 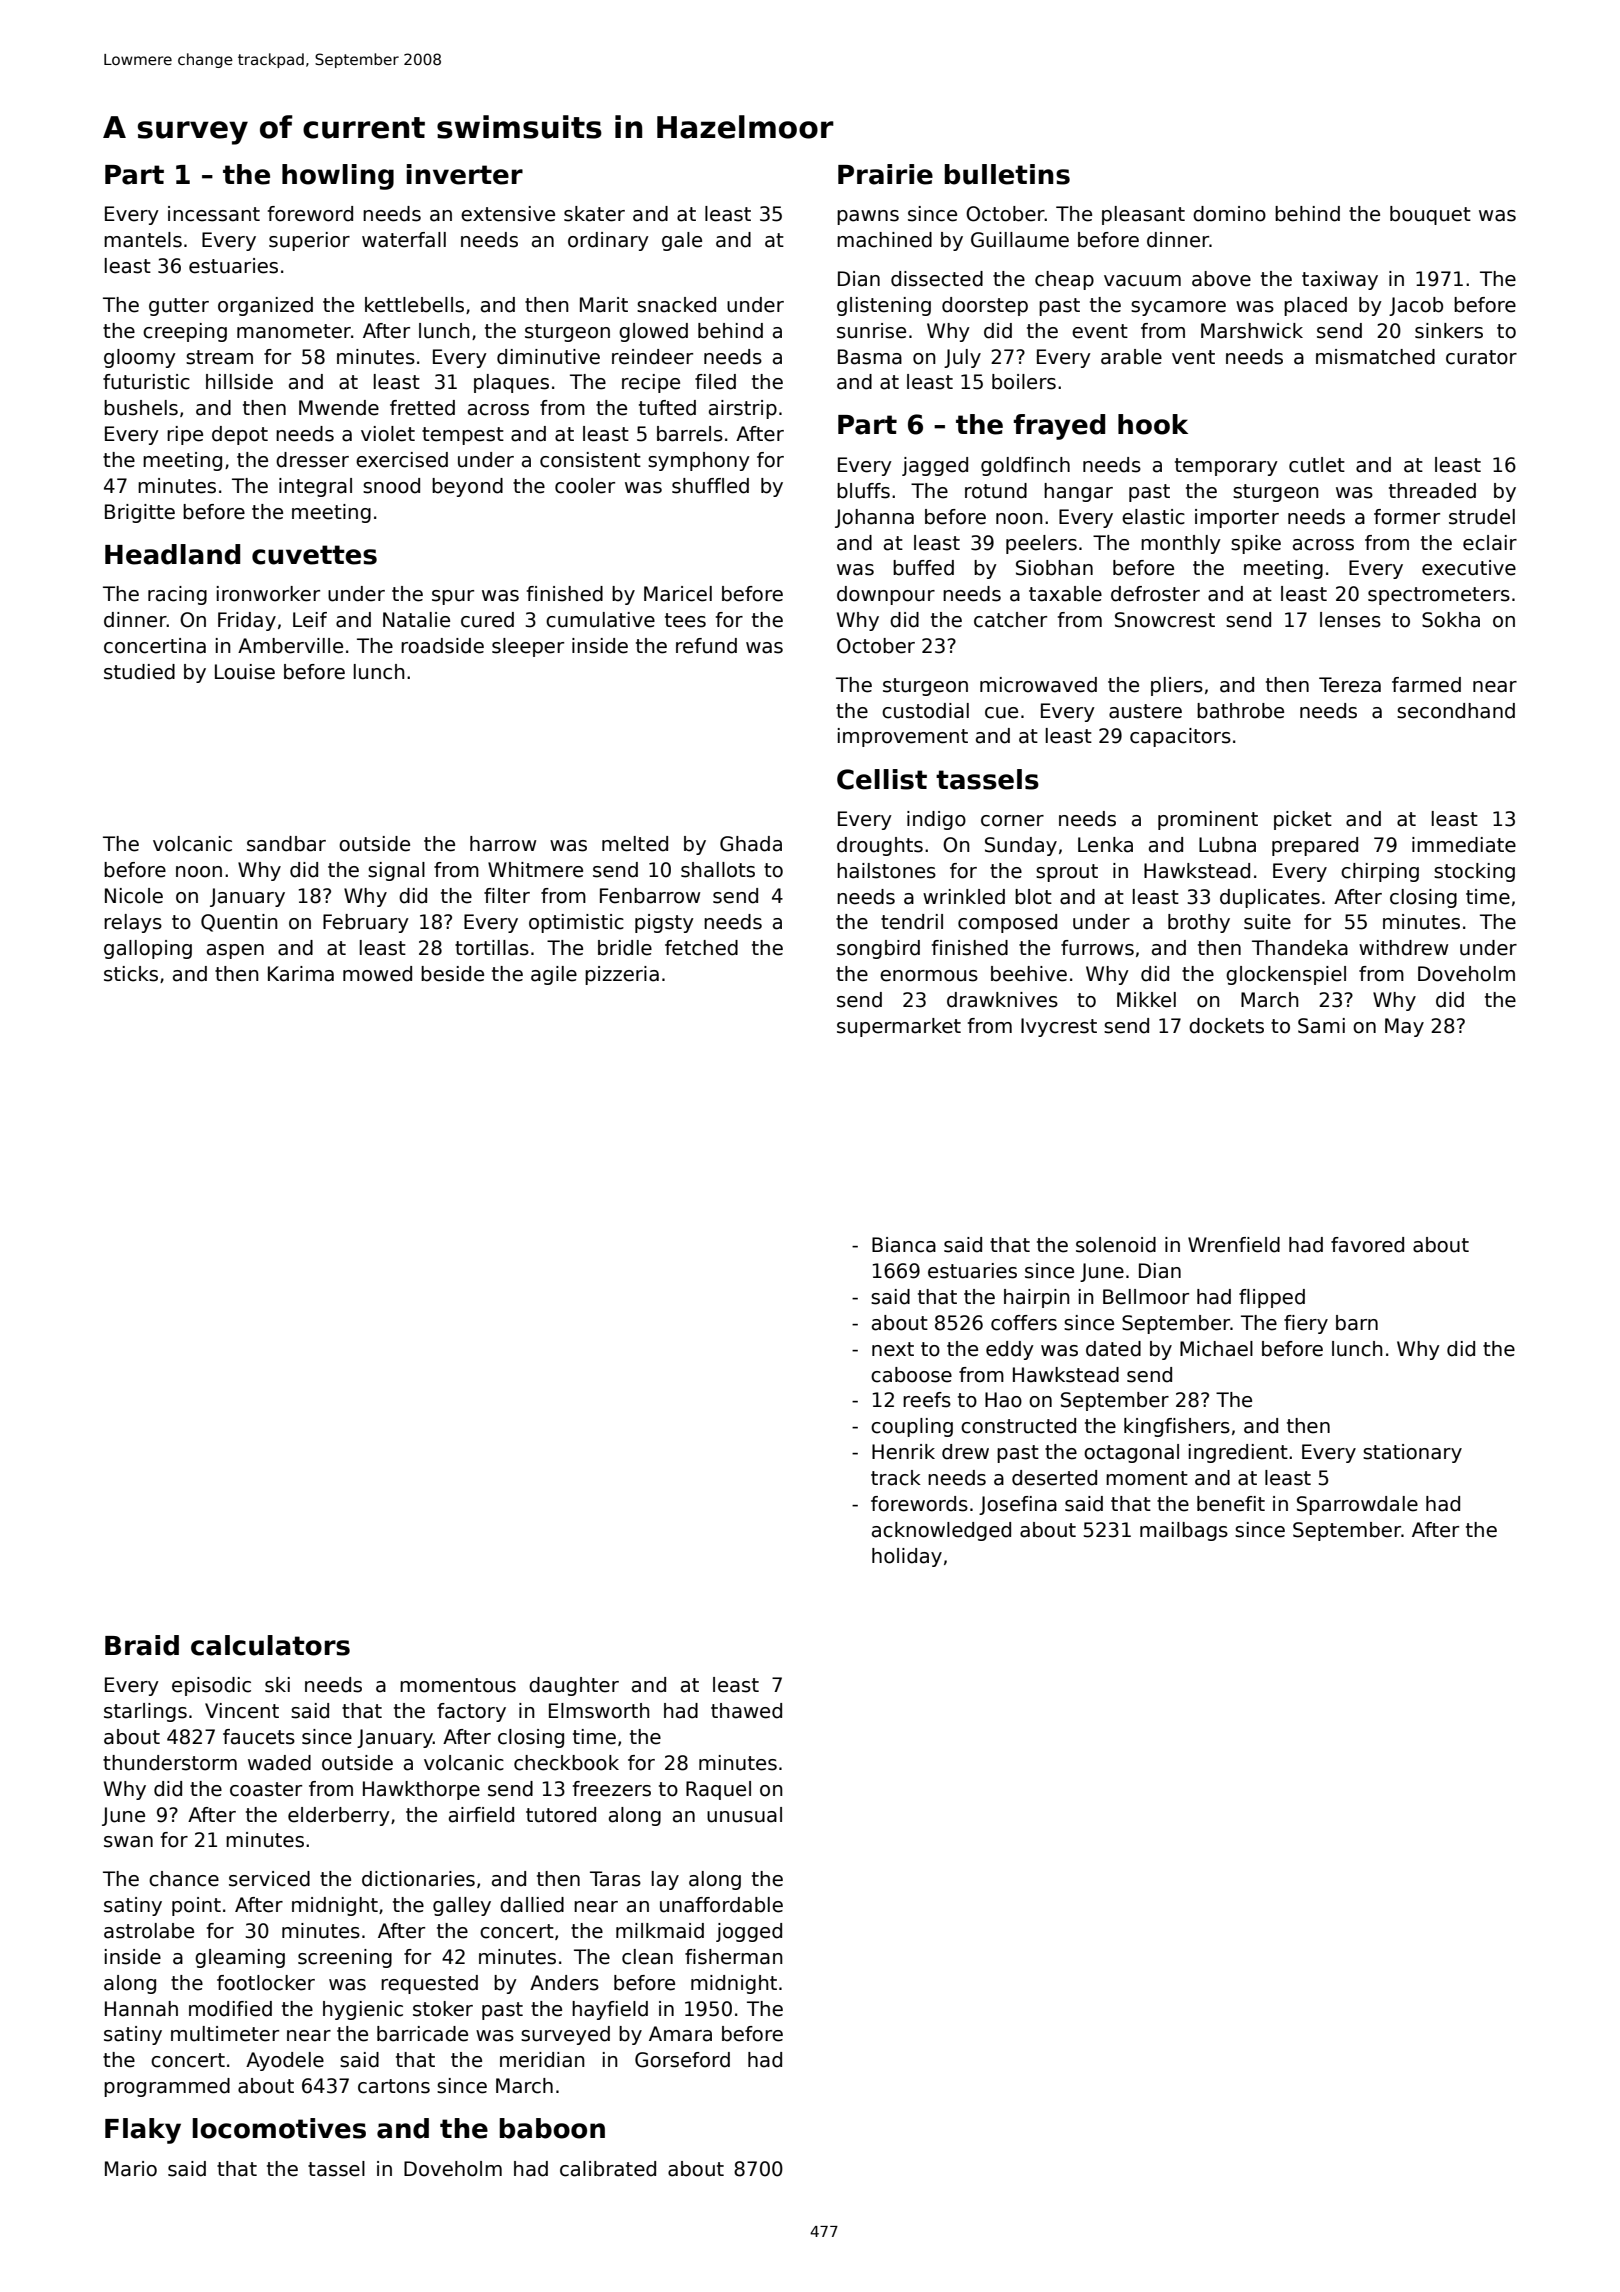 What do you see at coordinates (678, 594) in the image?
I see `Maricel` at bounding box center [678, 594].
